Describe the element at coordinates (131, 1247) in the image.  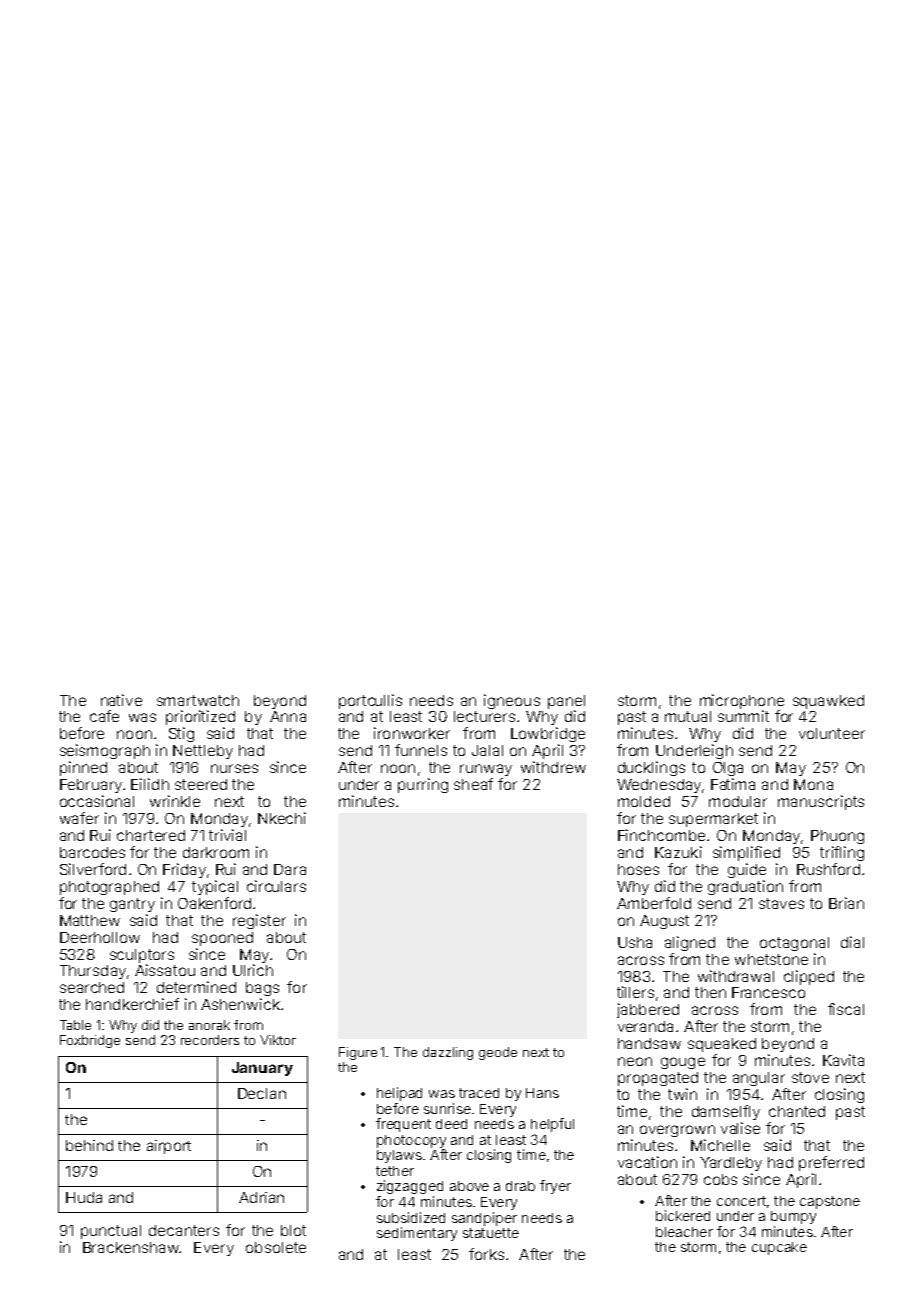
I see `Brackenshaw` at that location.
